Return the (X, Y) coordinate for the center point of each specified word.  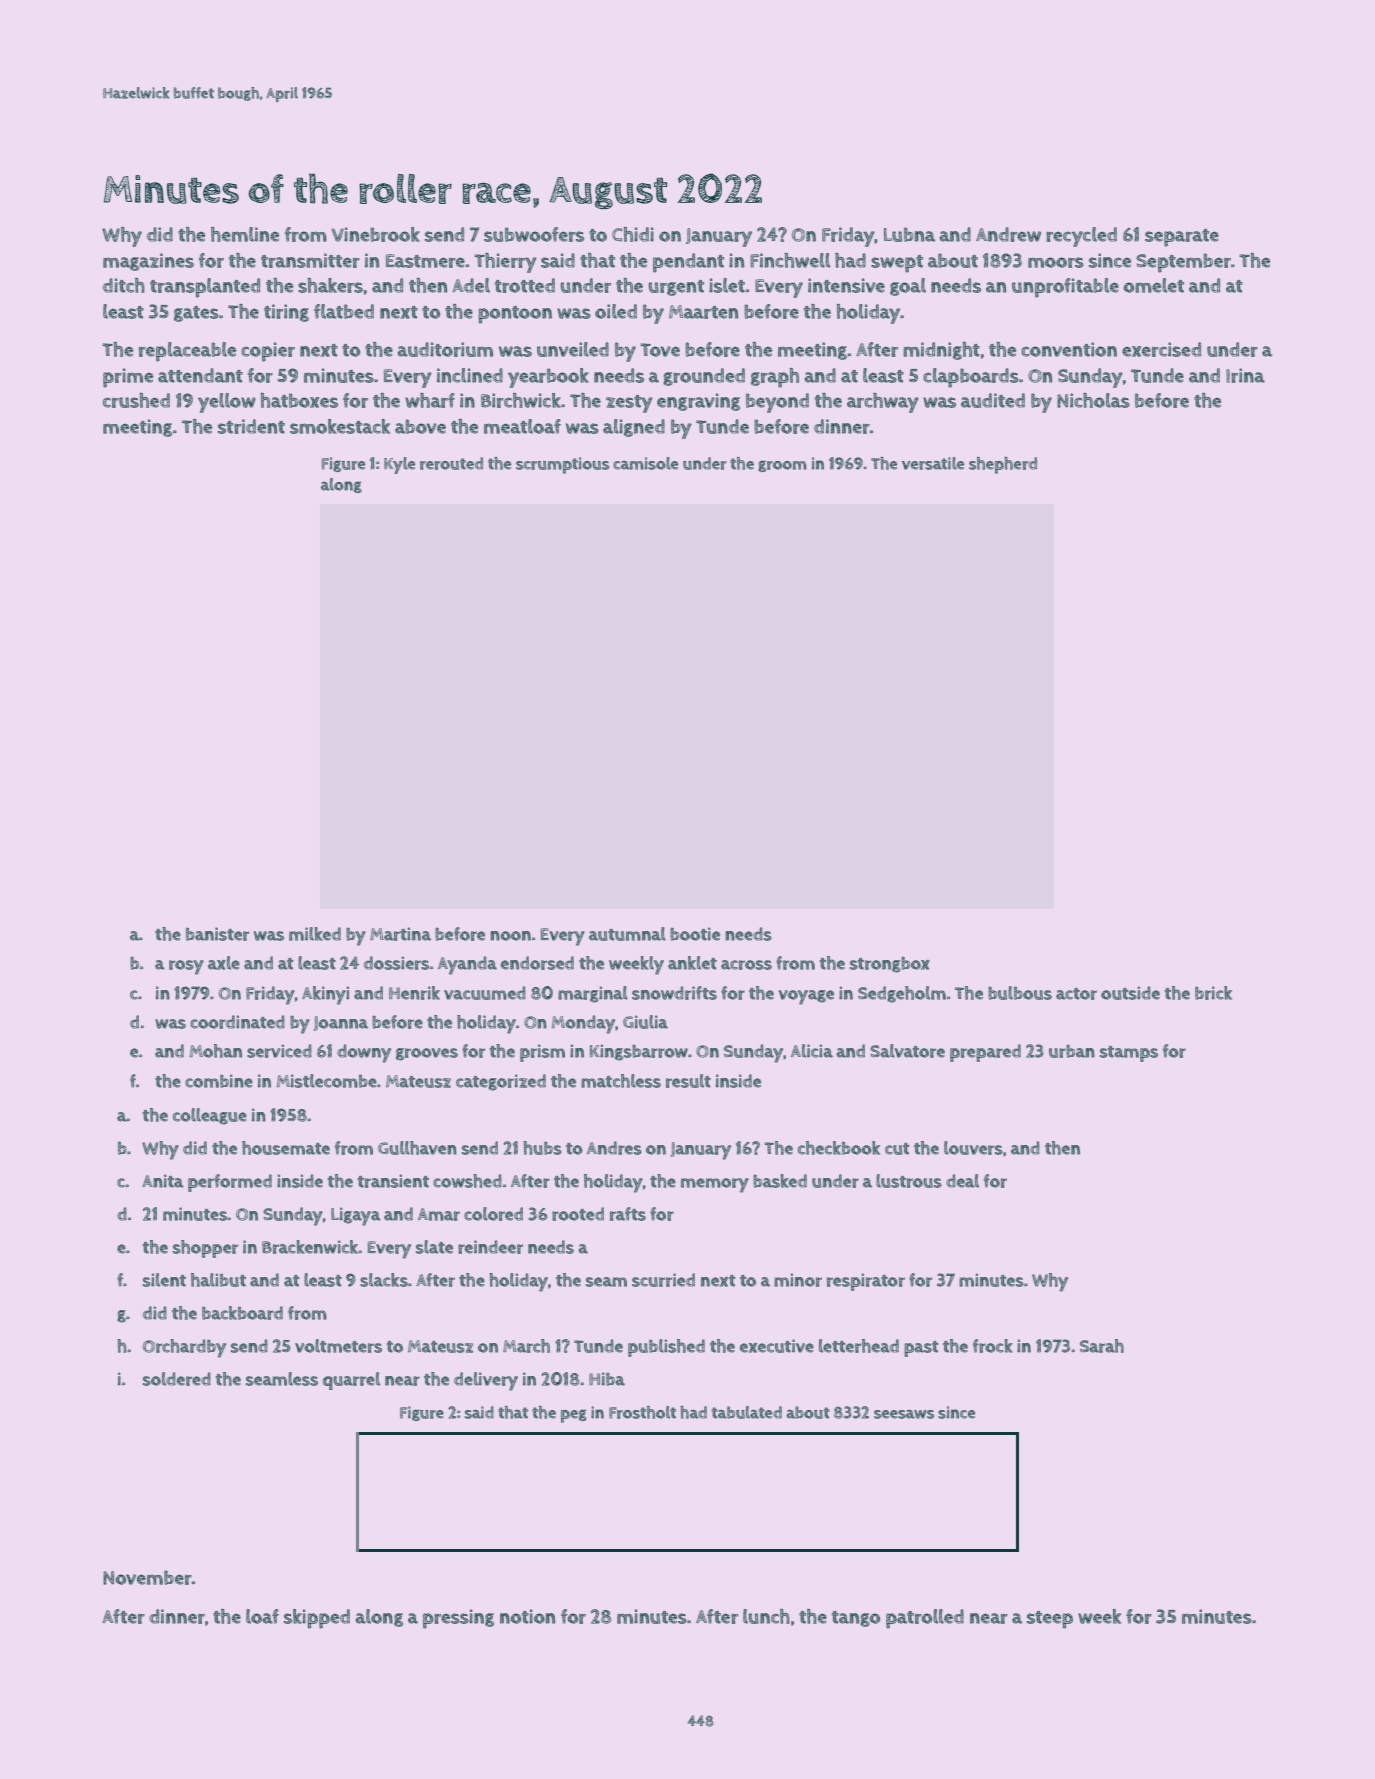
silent (164, 1280)
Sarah (1102, 1346)
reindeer (490, 1247)
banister (217, 934)
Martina (400, 934)
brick (1213, 993)
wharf (430, 400)
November (147, 1577)
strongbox (890, 965)
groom (782, 466)
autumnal (627, 934)
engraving (698, 402)
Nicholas (1093, 400)
